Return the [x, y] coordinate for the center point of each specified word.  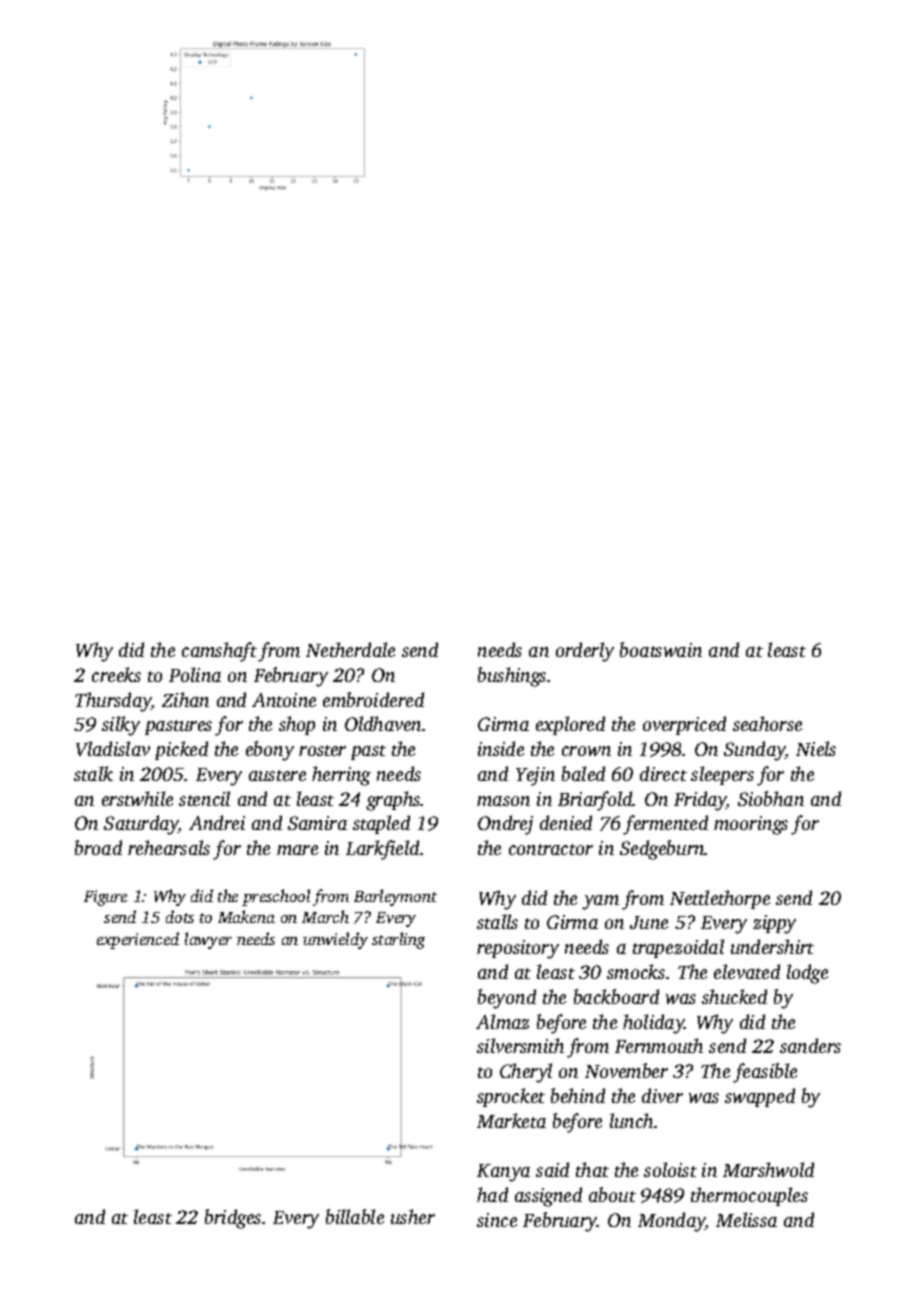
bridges [233, 1219]
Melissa [746, 1219]
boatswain [661, 649]
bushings [512, 677]
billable [355, 1216]
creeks [116, 674]
